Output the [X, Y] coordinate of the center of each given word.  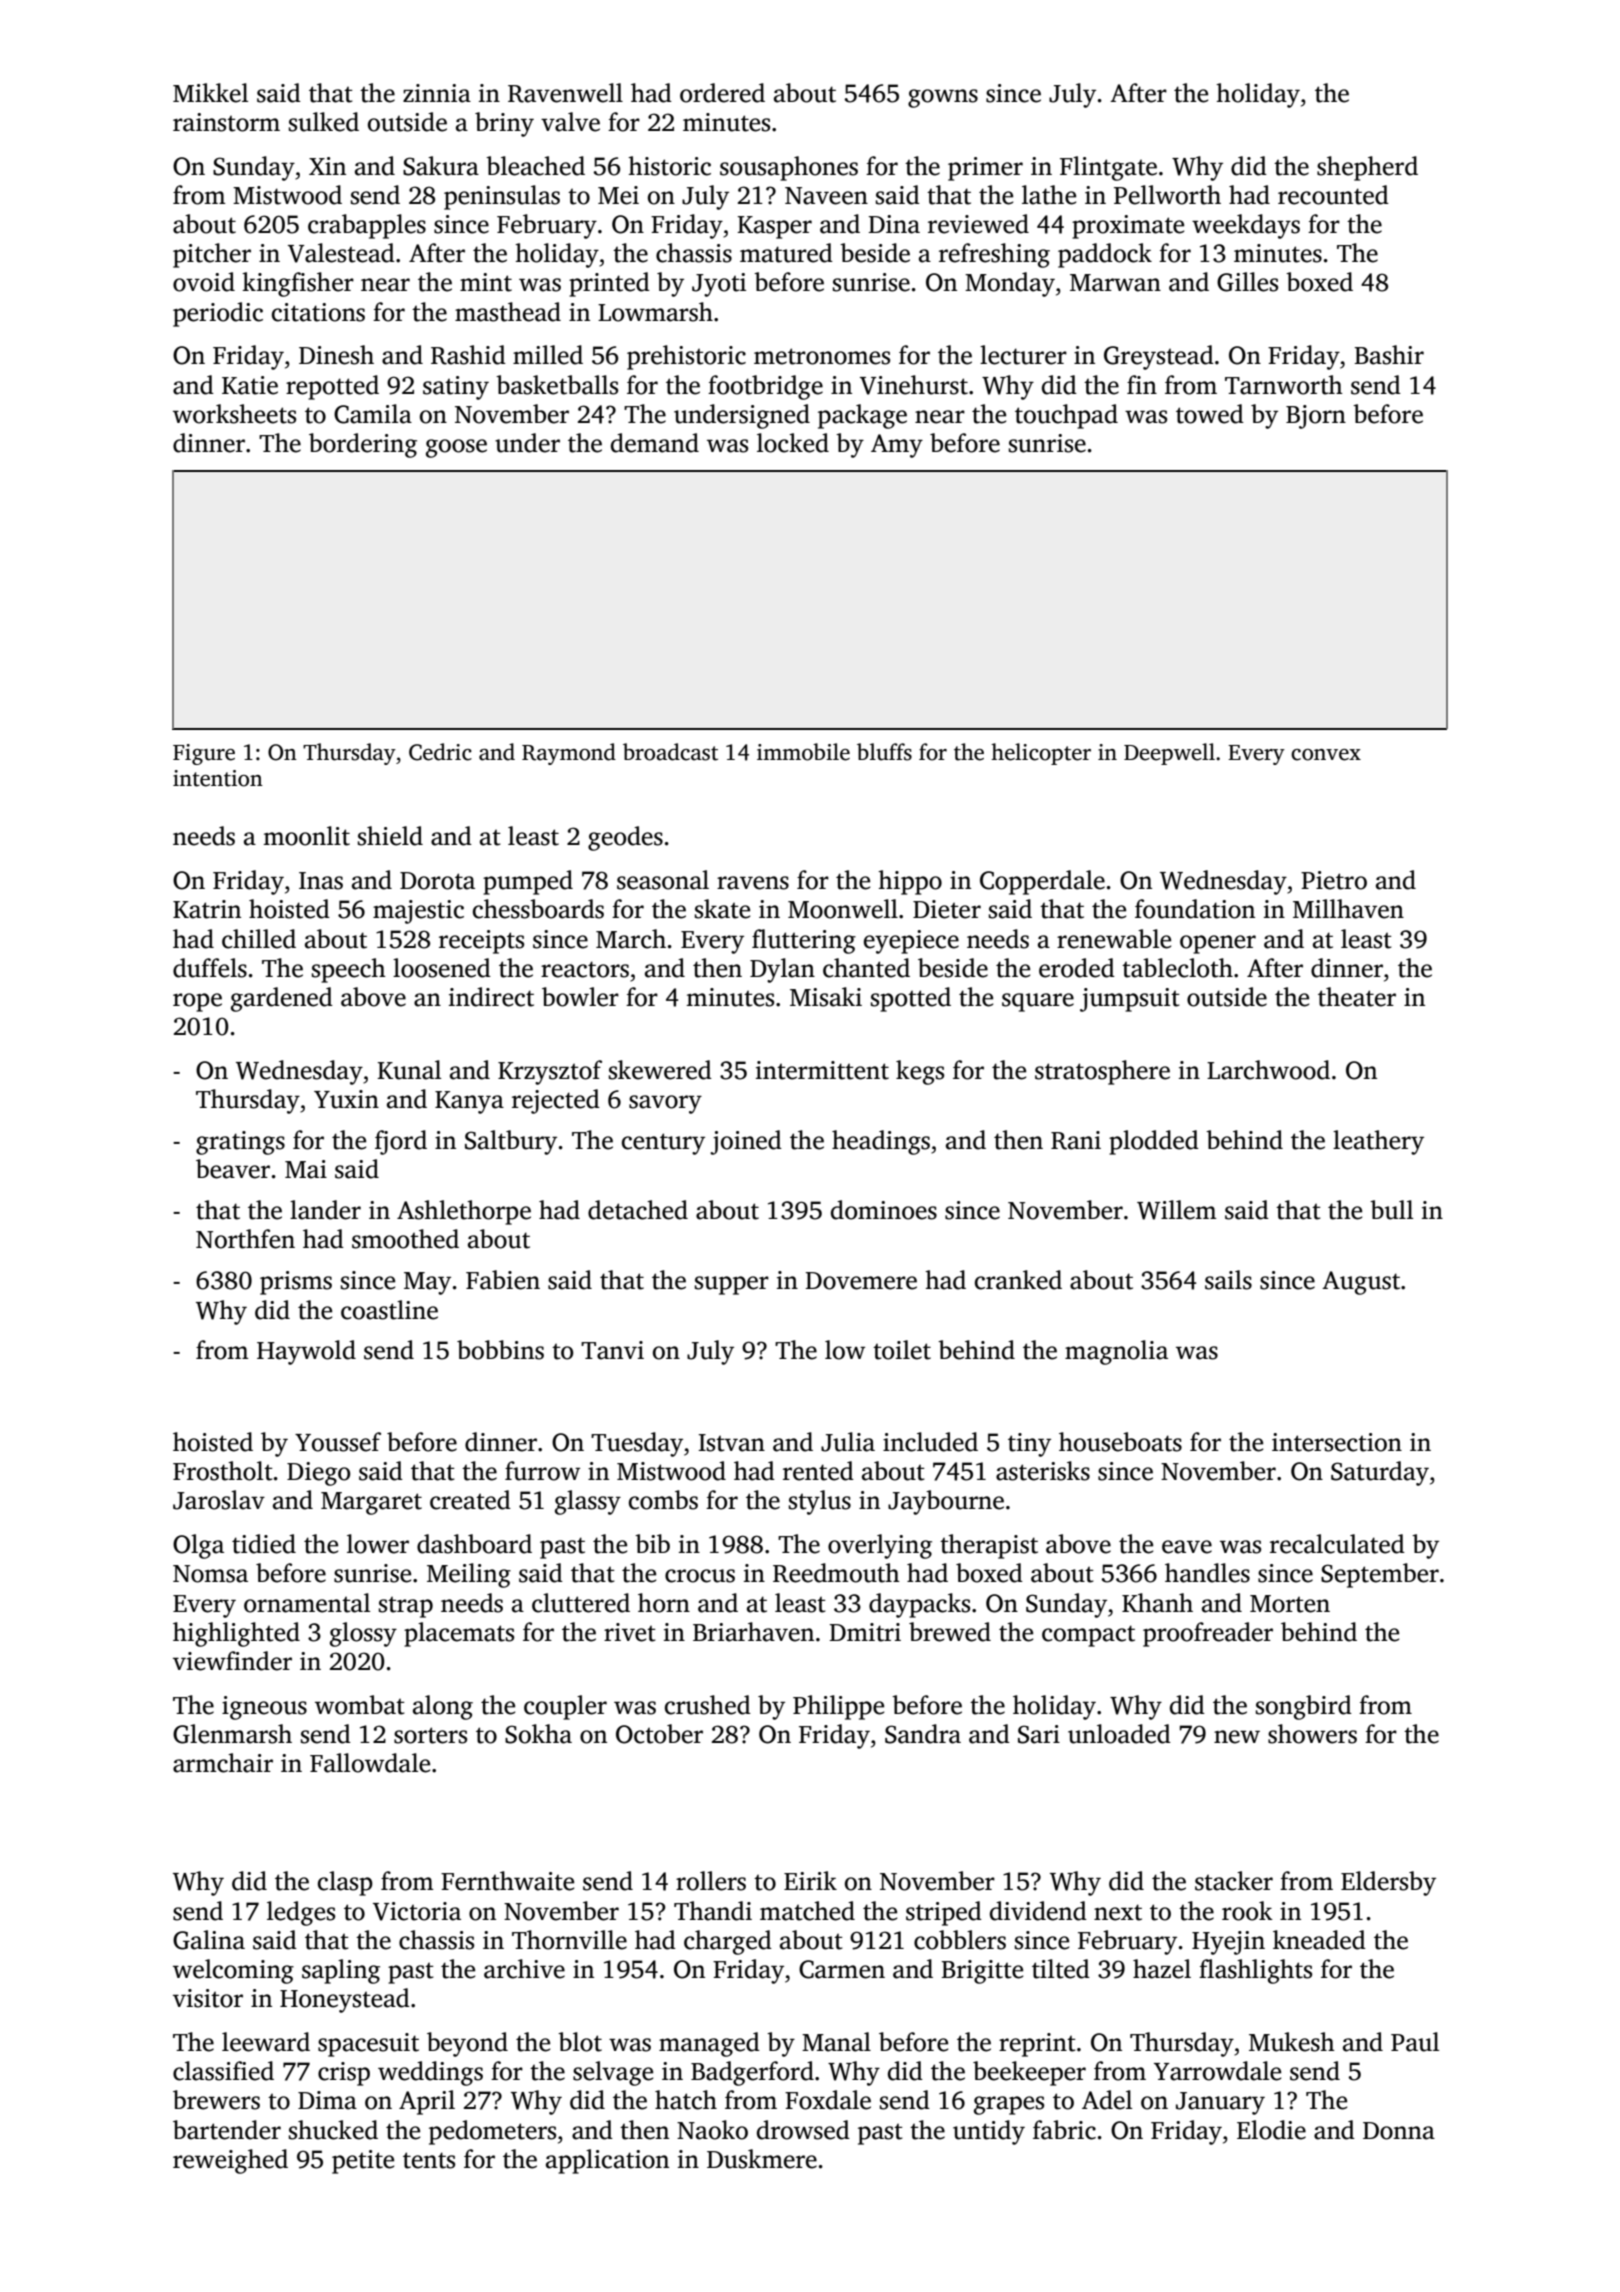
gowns [943, 98]
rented [818, 1471]
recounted [1333, 195]
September [1380, 1575]
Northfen [245, 1239]
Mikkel [210, 93]
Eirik [810, 1880]
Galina [209, 1940]
